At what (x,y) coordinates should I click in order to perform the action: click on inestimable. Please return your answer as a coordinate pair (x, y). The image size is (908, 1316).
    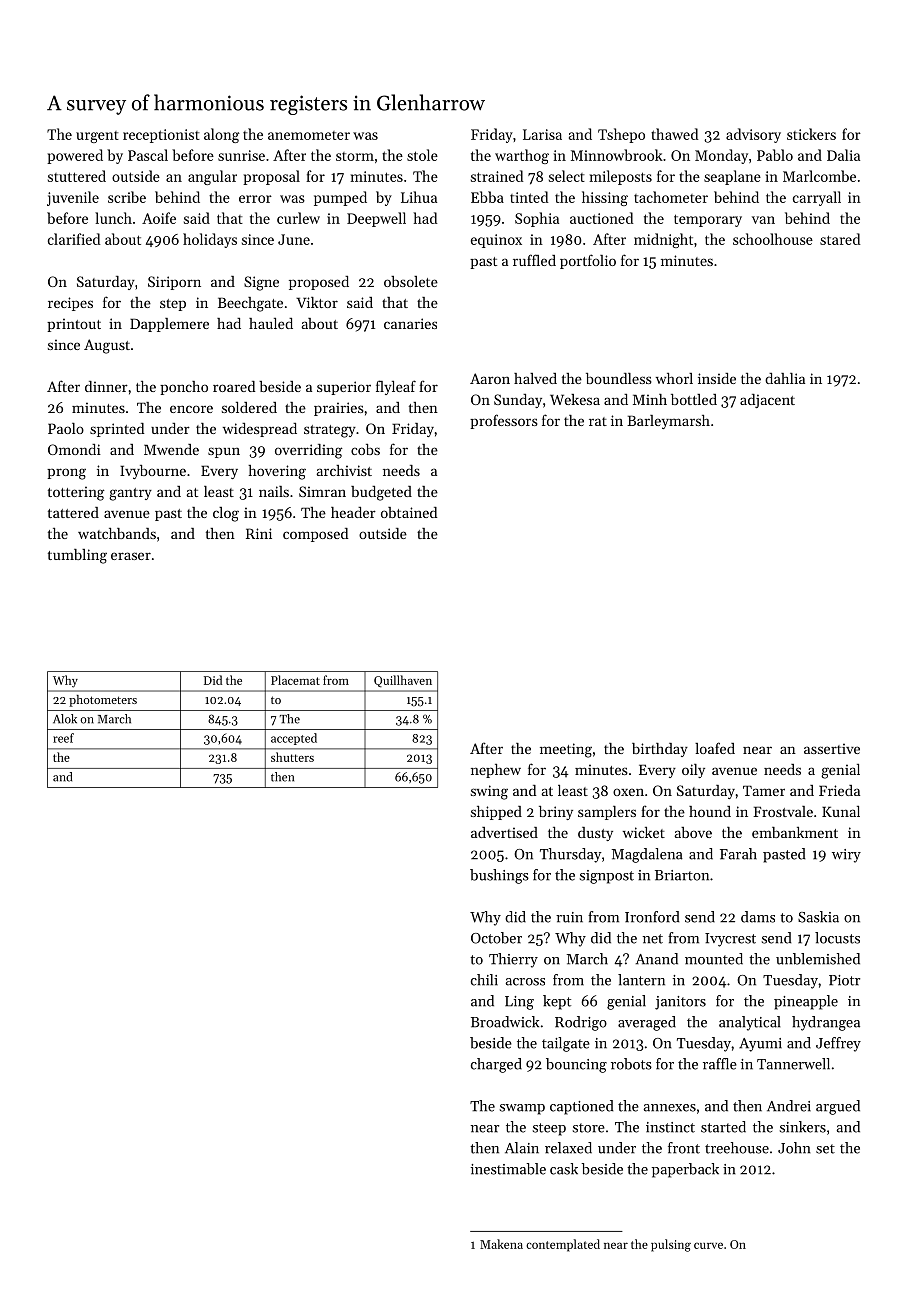
    Looking at the image, I should click on (508, 1169).
